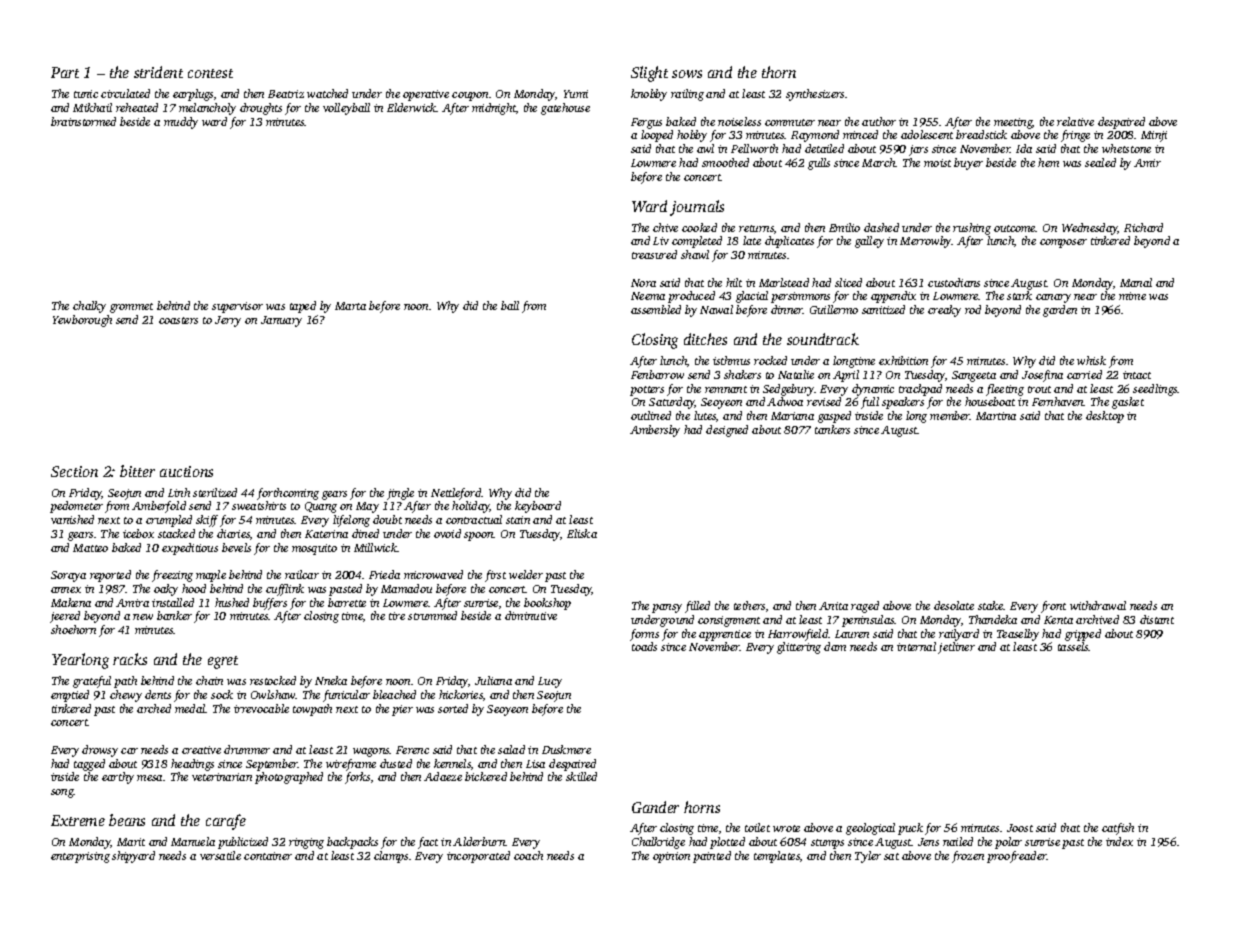  What do you see at coordinates (749, 605) in the screenshot?
I see `tethers` at bounding box center [749, 605].
